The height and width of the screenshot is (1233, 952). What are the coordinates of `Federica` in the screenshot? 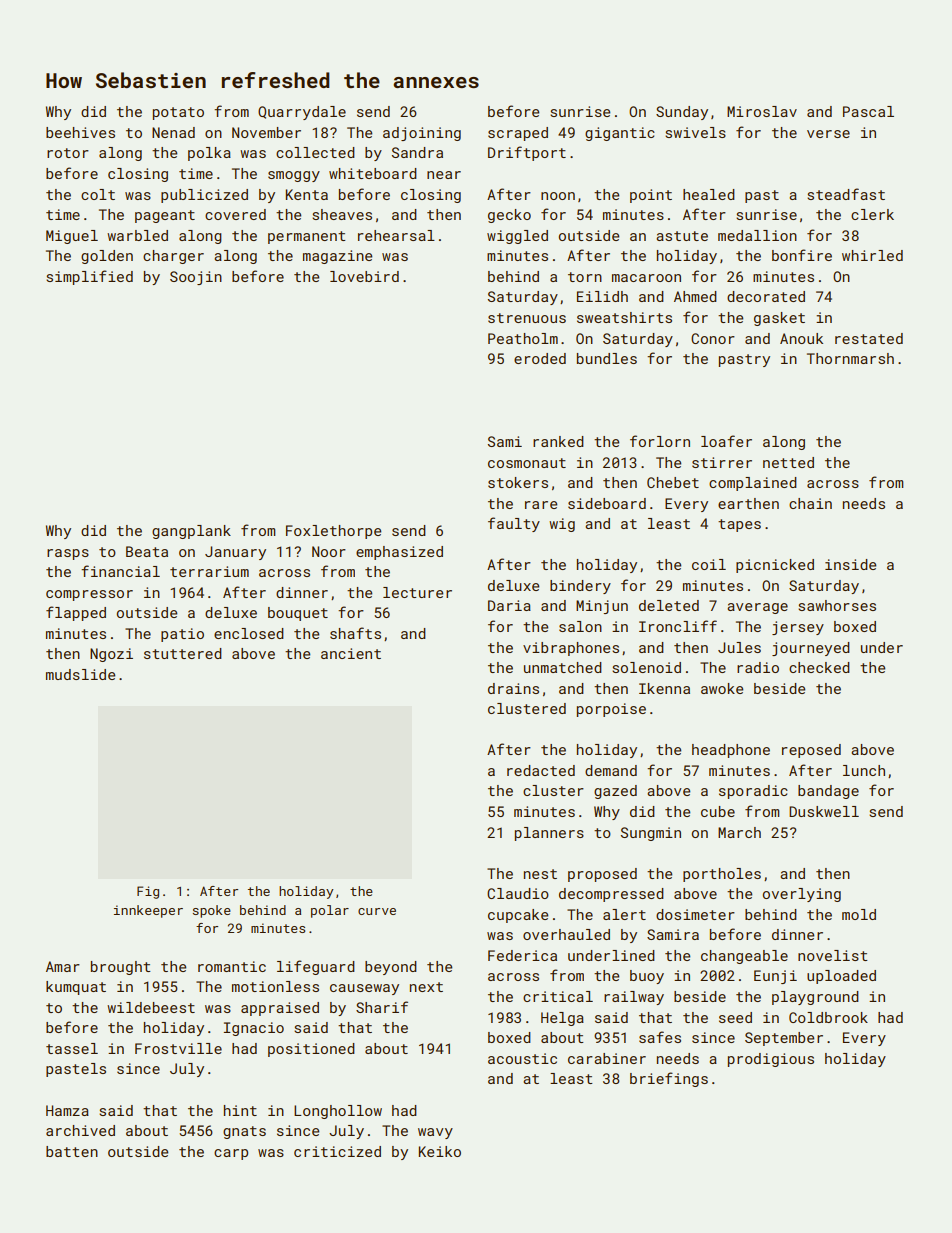 It's located at (522, 955).
